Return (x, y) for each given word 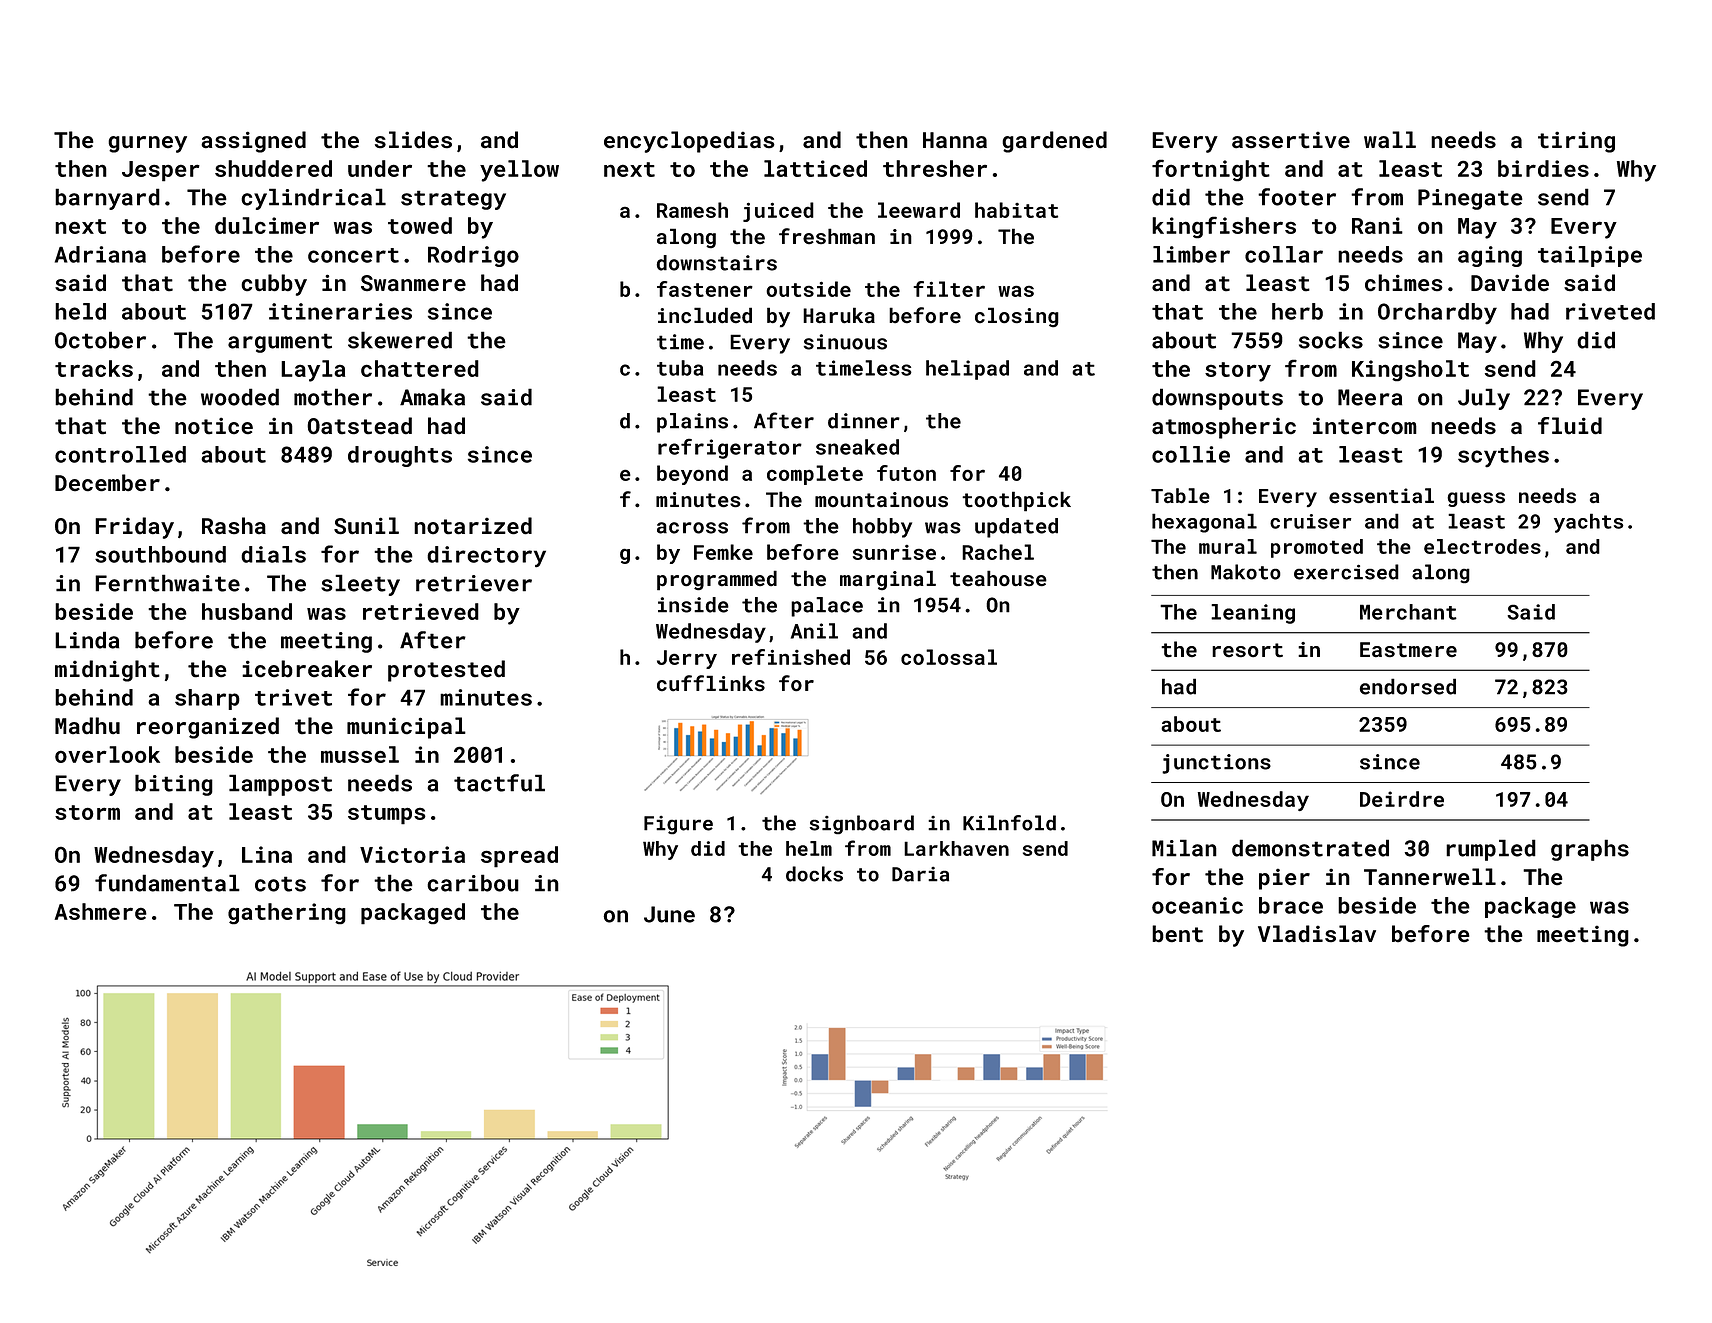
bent (1177, 934)
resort (1247, 650)
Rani (1377, 225)
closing (1017, 317)
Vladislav (1317, 934)
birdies (1543, 168)
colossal (949, 657)
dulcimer (267, 225)
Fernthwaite (167, 583)
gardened (1054, 142)
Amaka (432, 397)
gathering (287, 914)
